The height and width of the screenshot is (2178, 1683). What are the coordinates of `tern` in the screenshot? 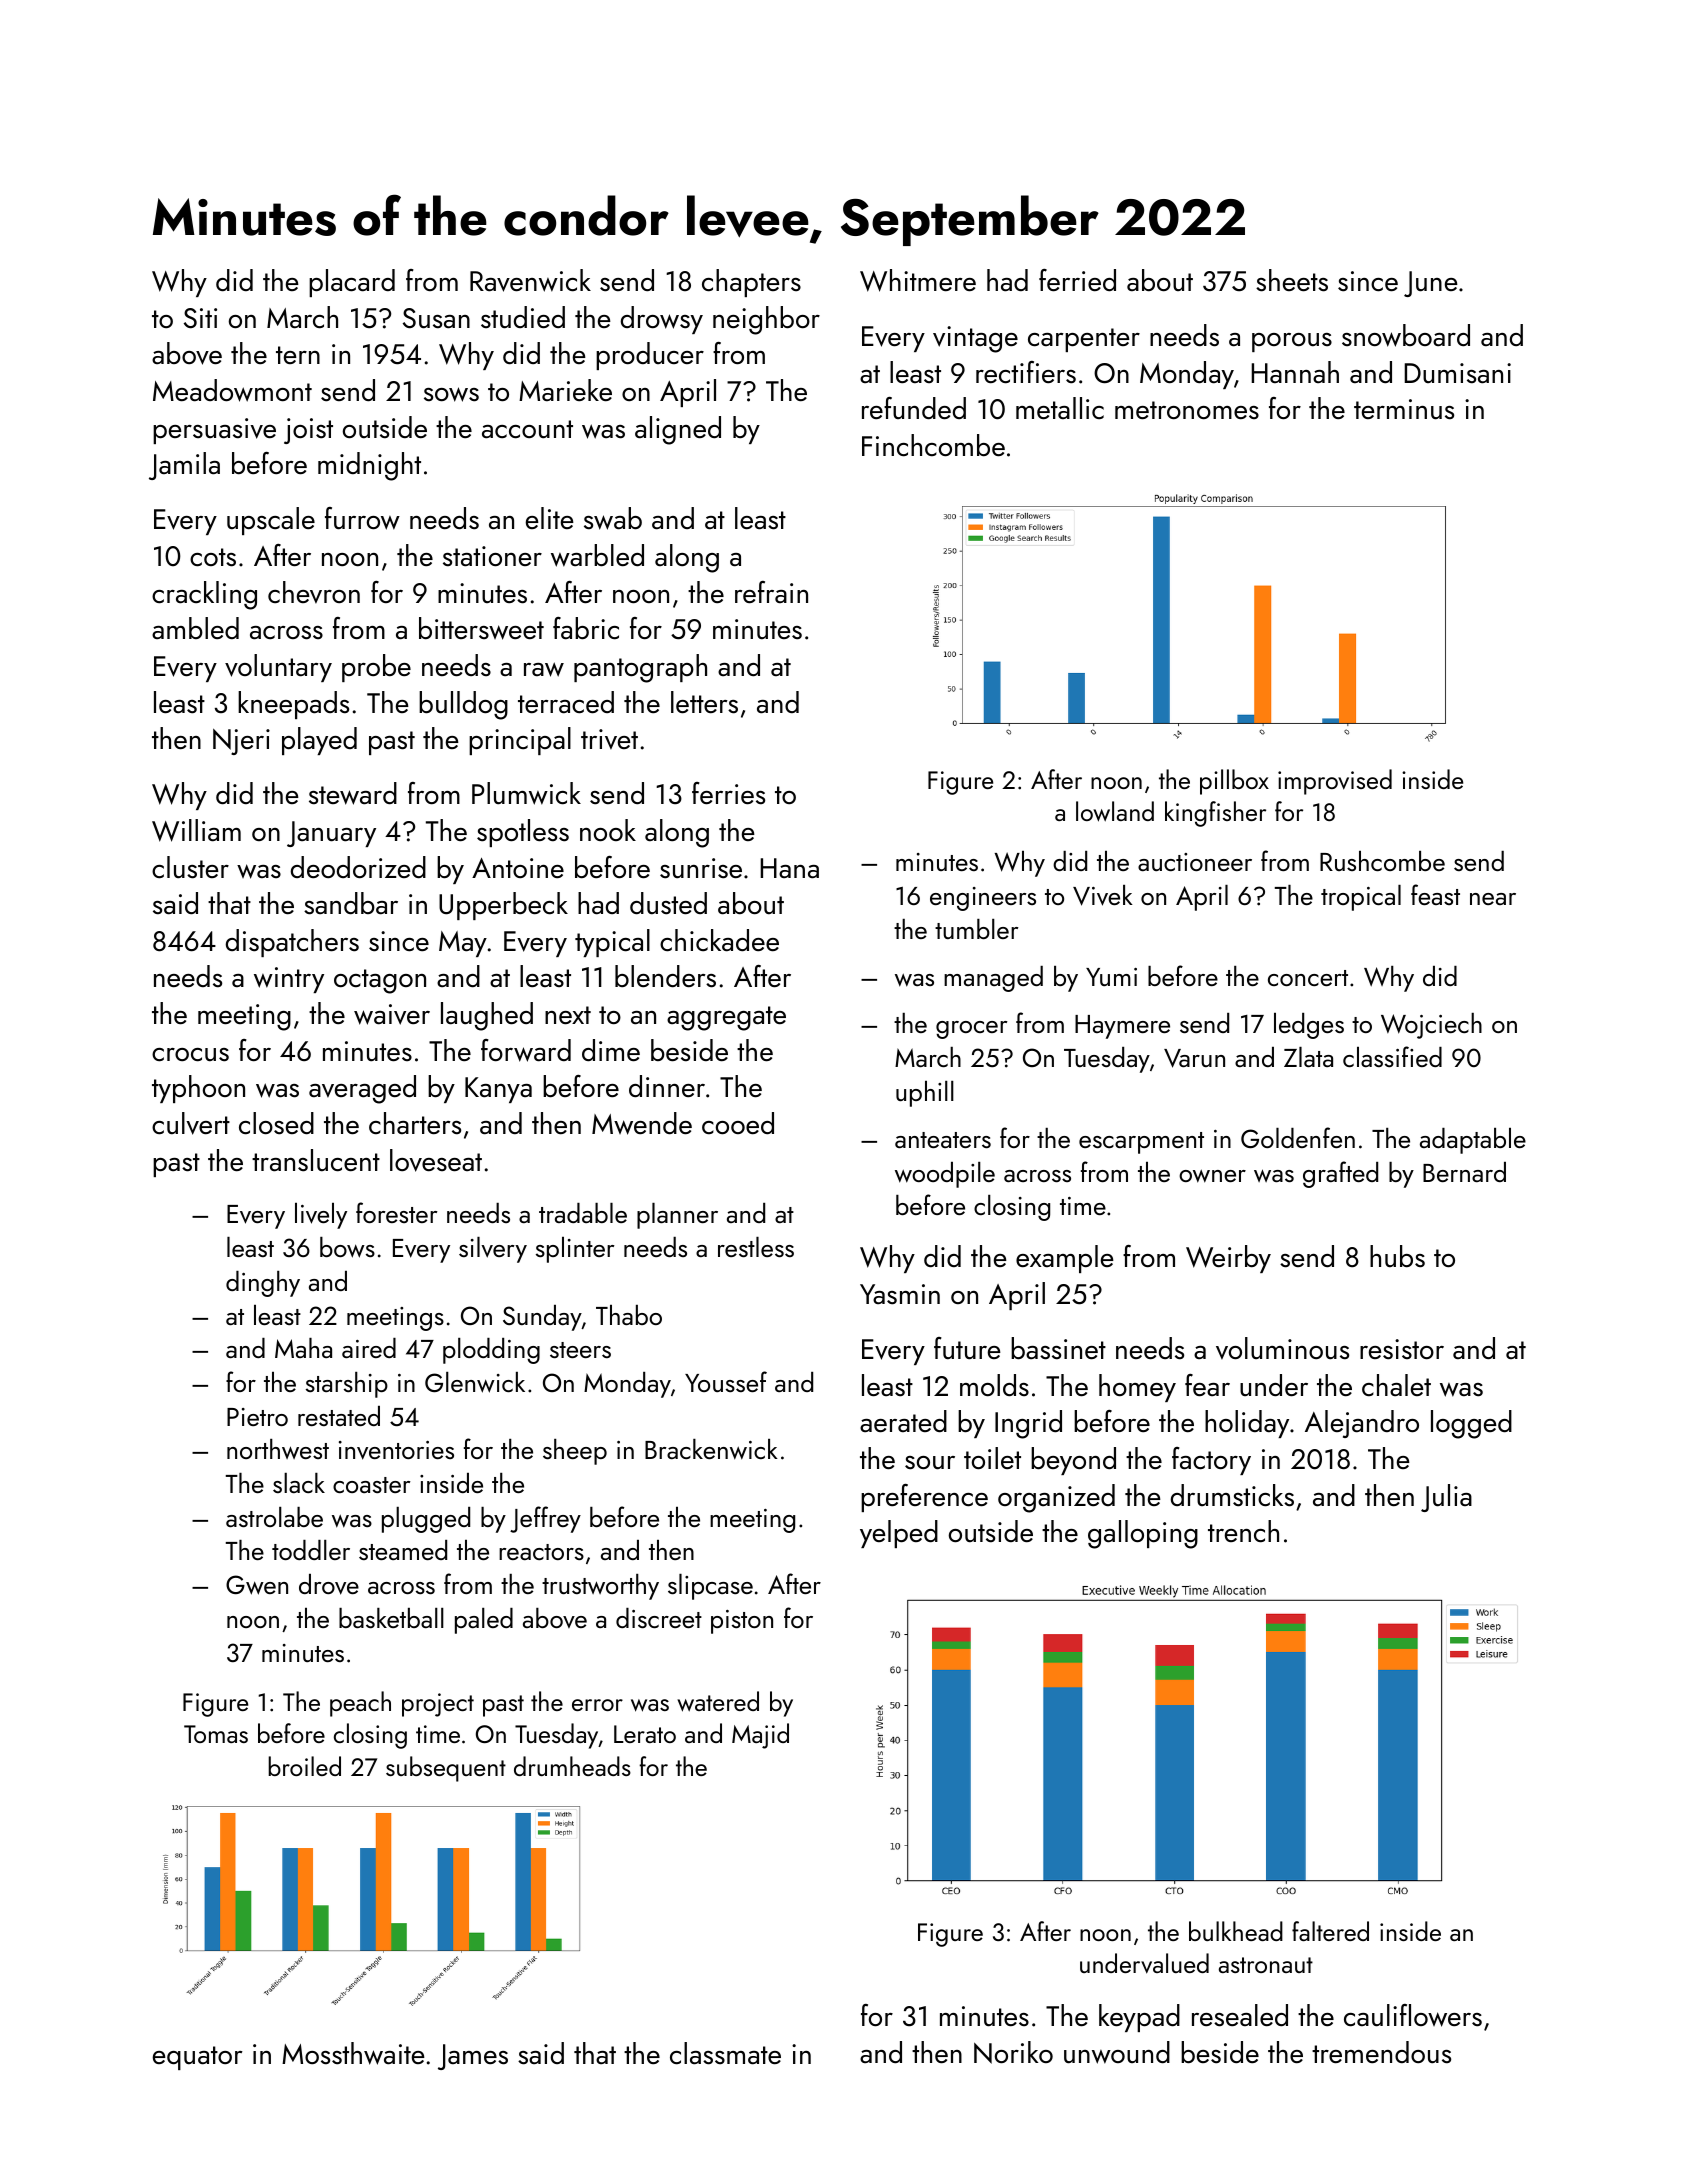 It's located at (298, 355).
